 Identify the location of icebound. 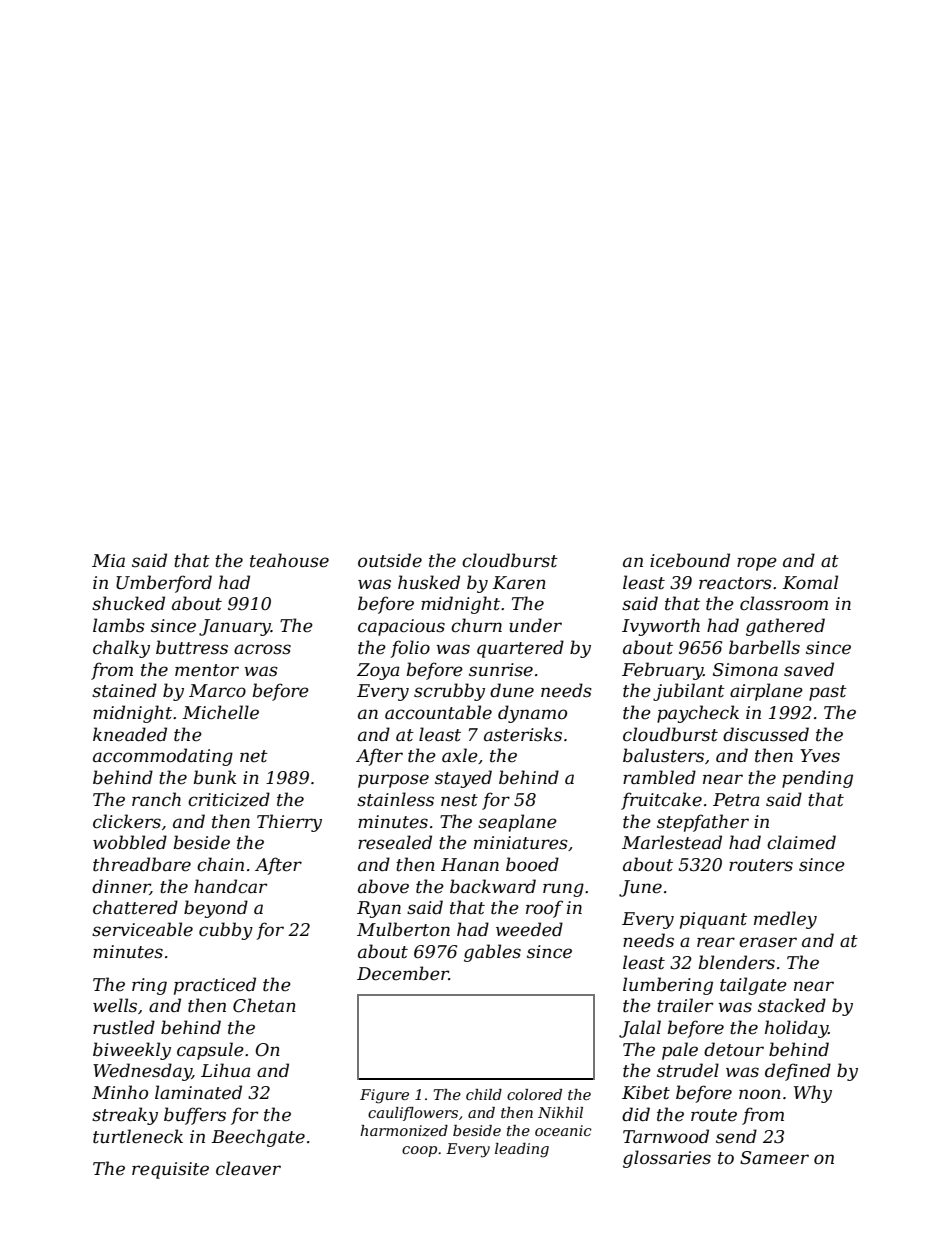
(690, 560).
